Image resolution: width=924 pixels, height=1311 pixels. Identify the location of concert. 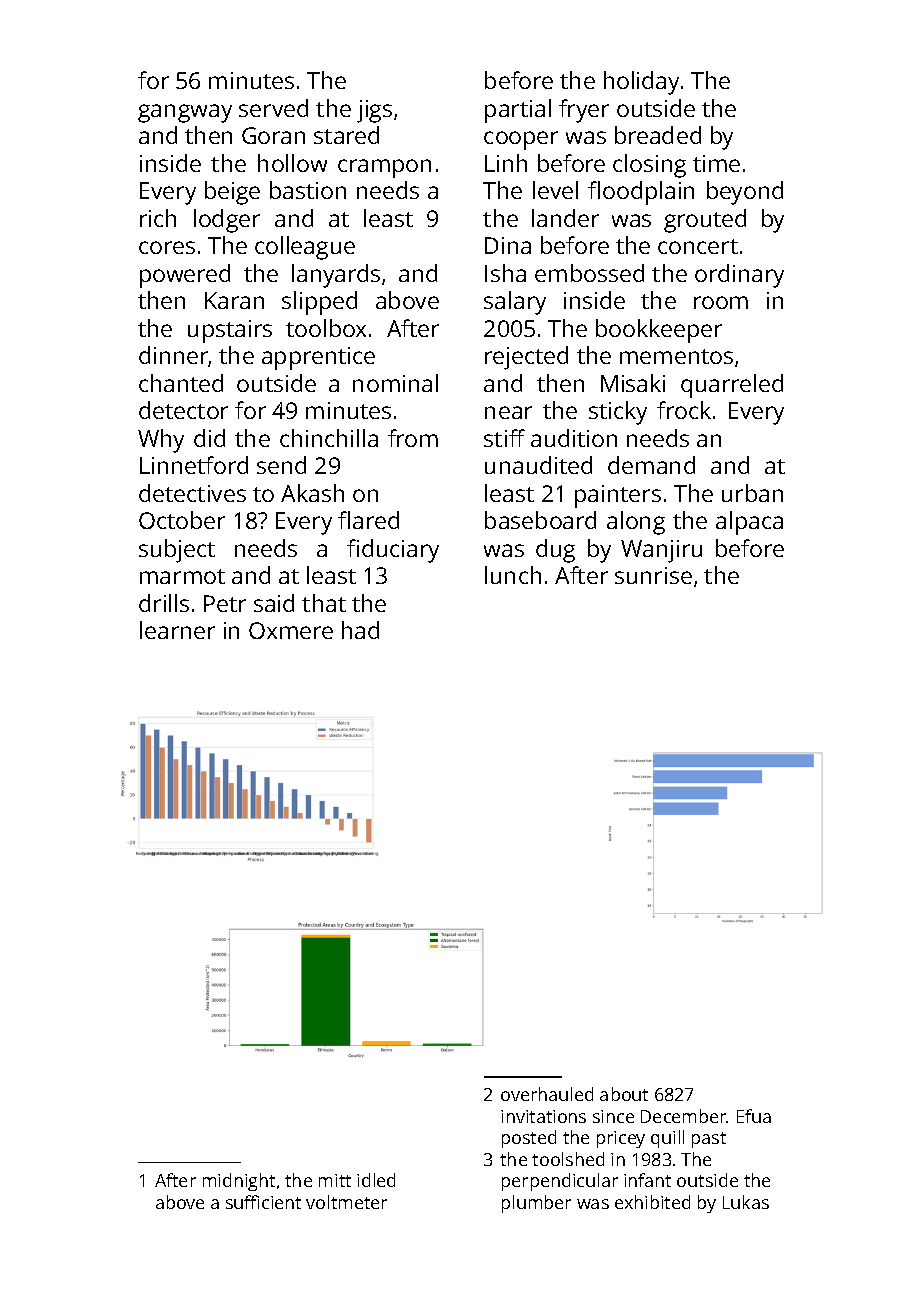
(698, 246).
